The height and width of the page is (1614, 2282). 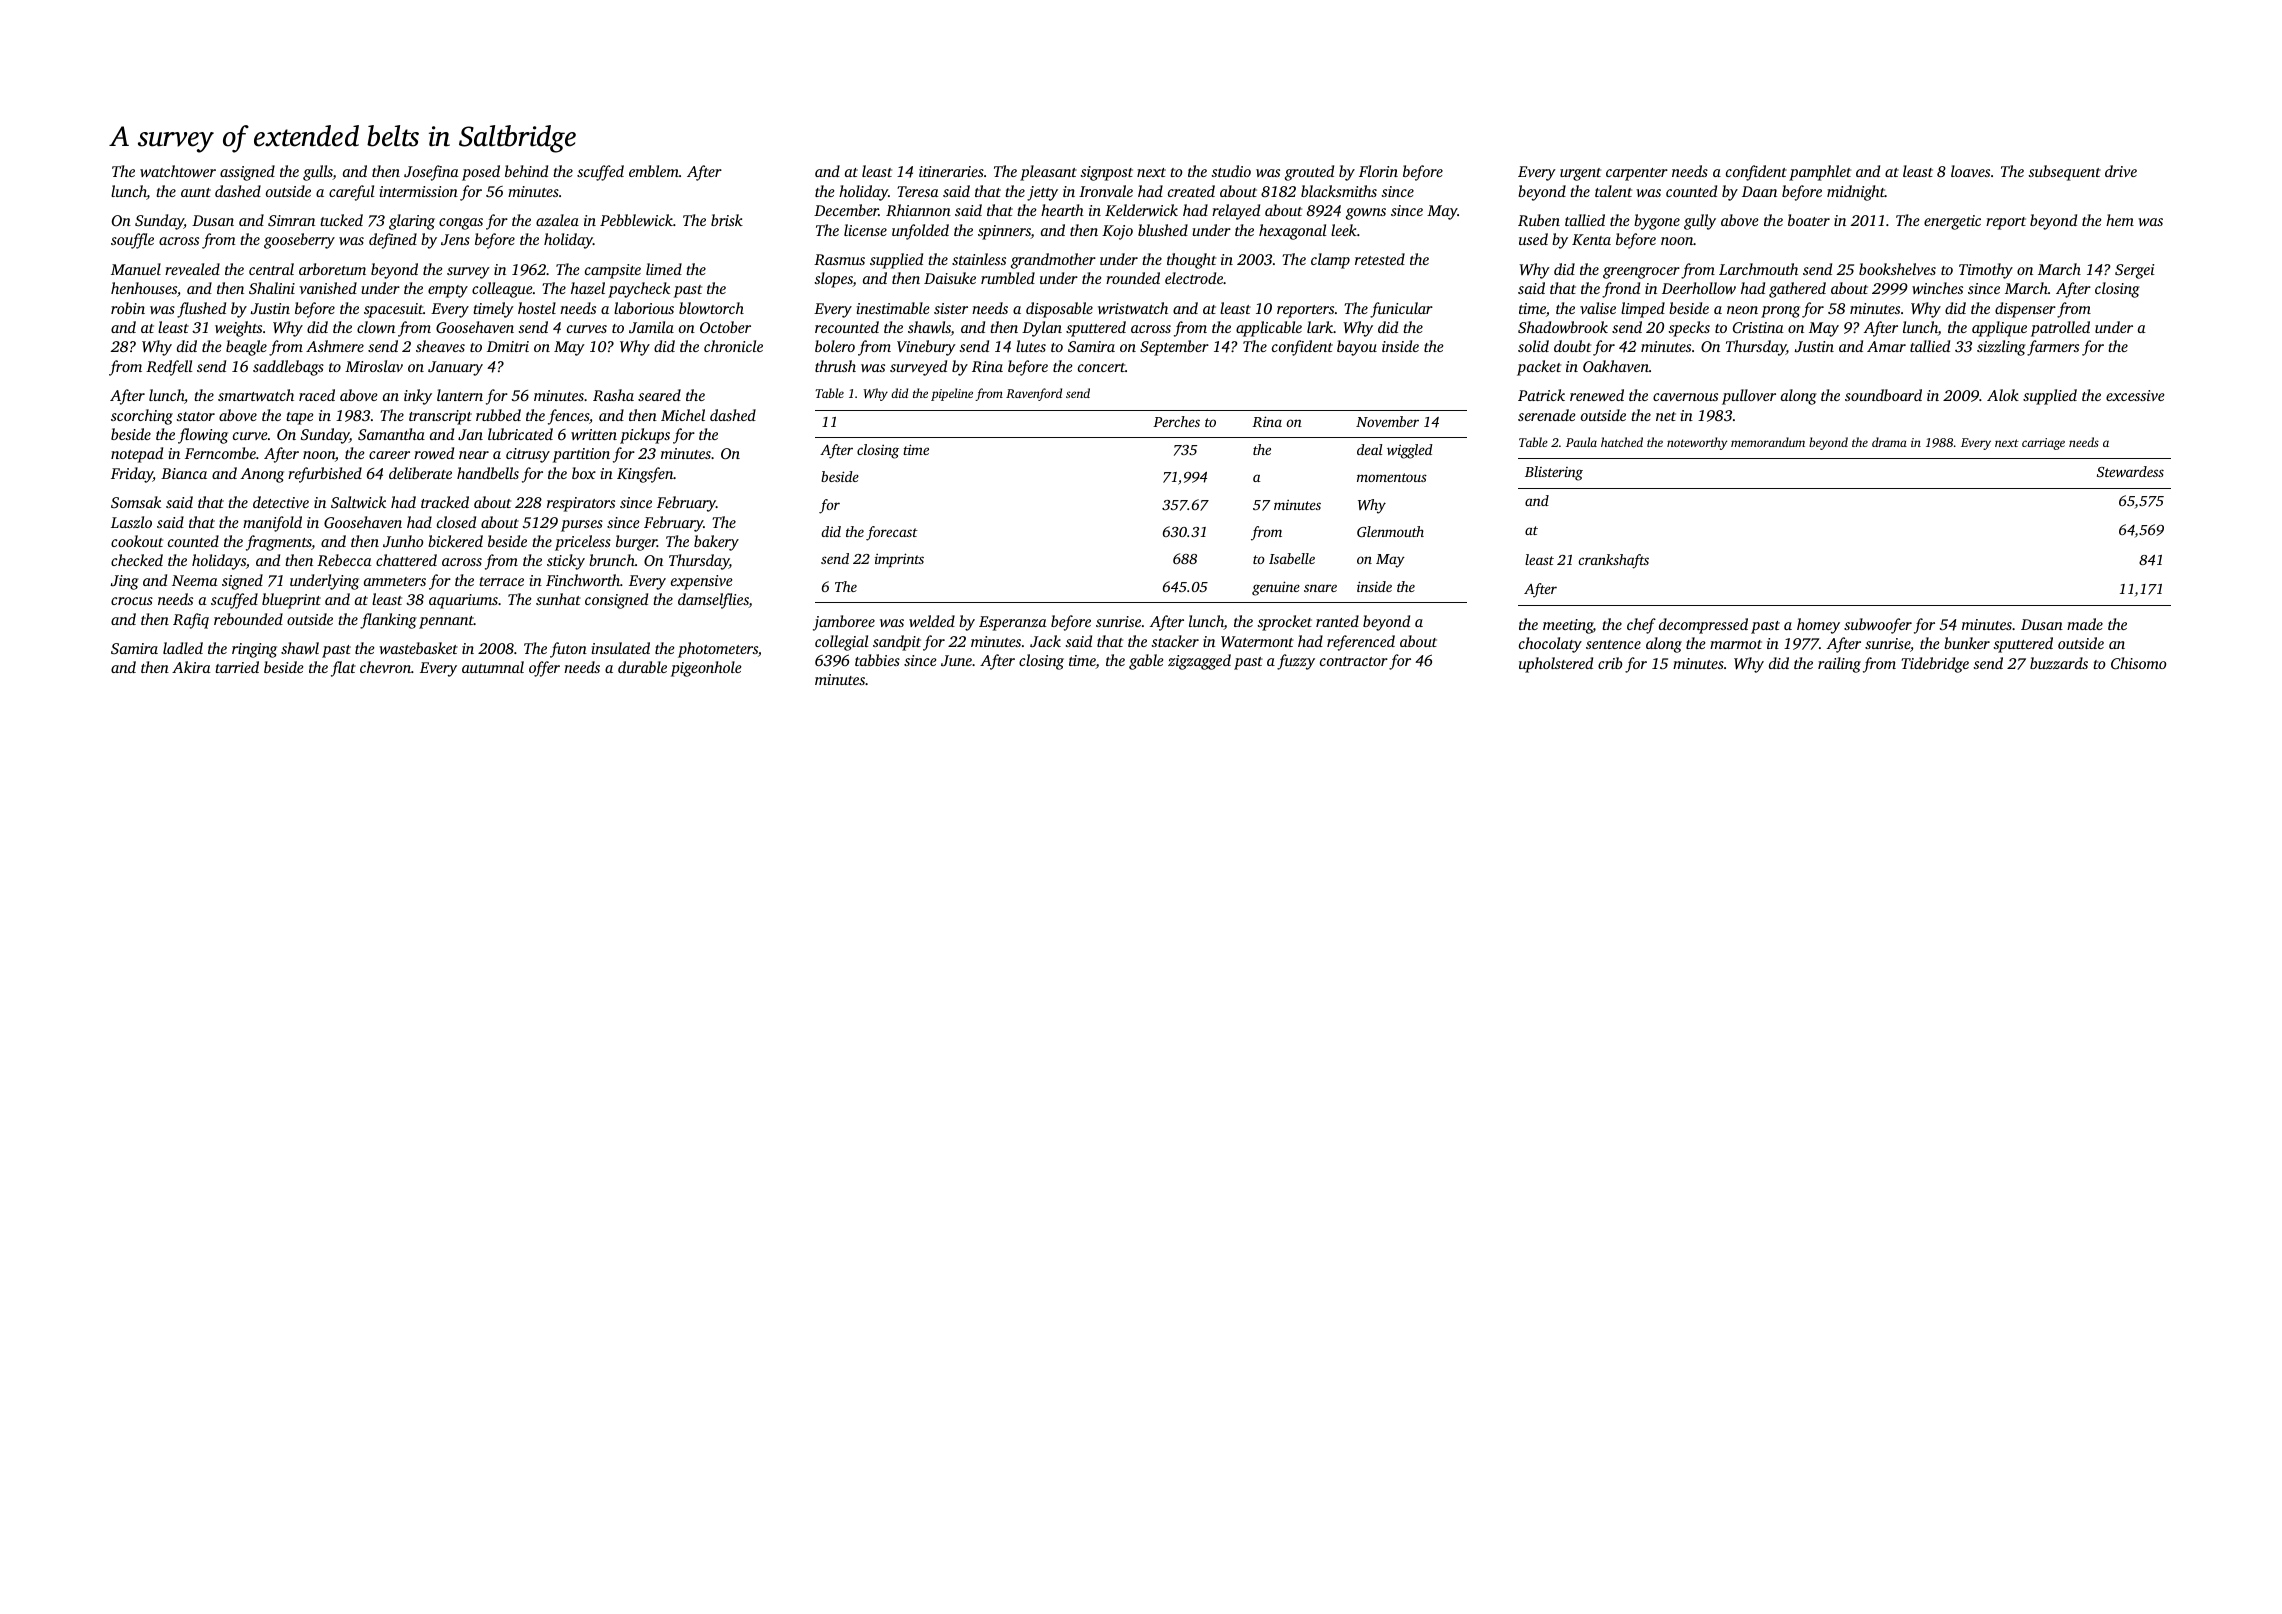 What do you see at coordinates (583, 580) in the page?
I see `Finchworth` at bounding box center [583, 580].
